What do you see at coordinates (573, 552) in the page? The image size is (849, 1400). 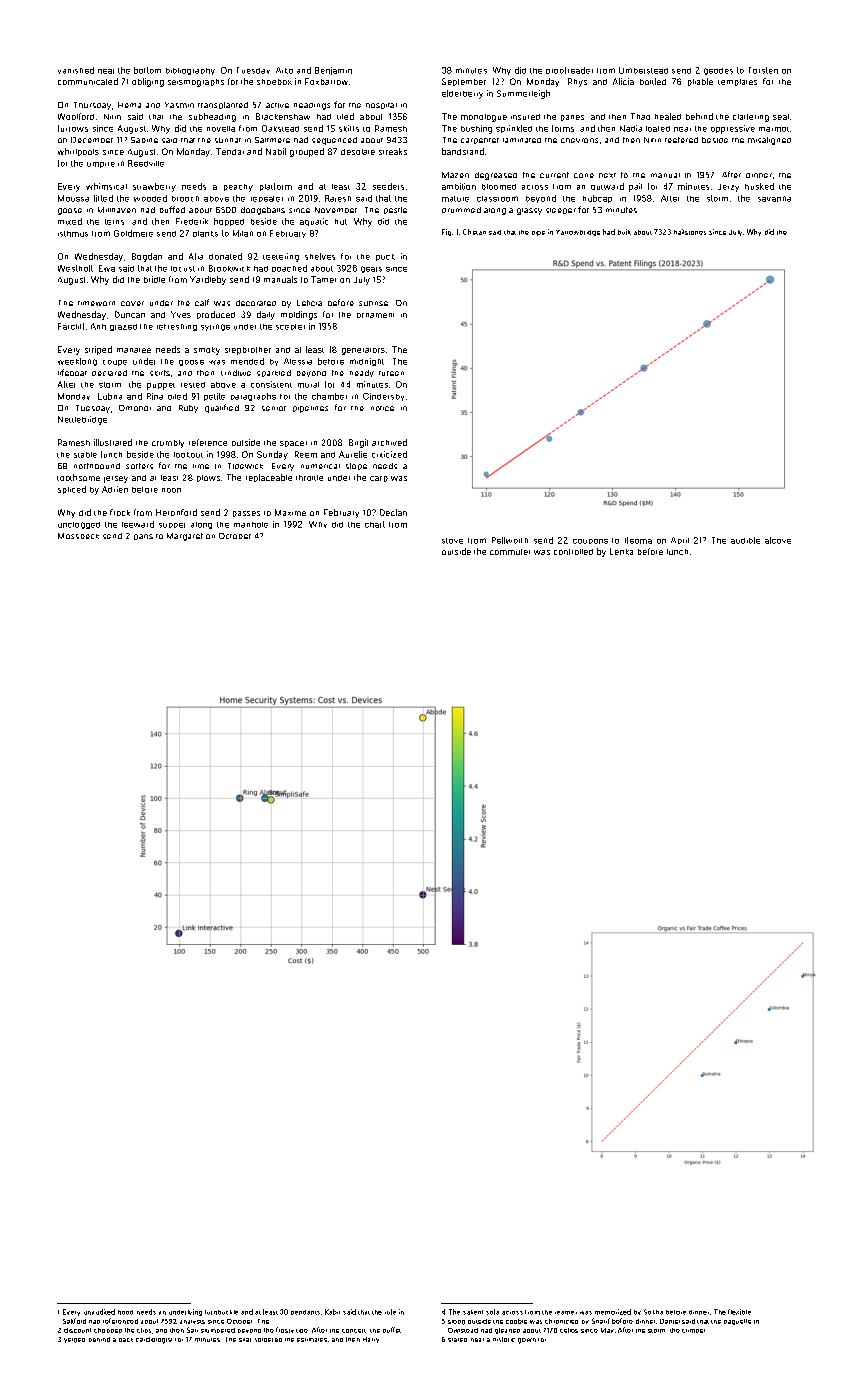 I see `controlled` at bounding box center [573, 552].
